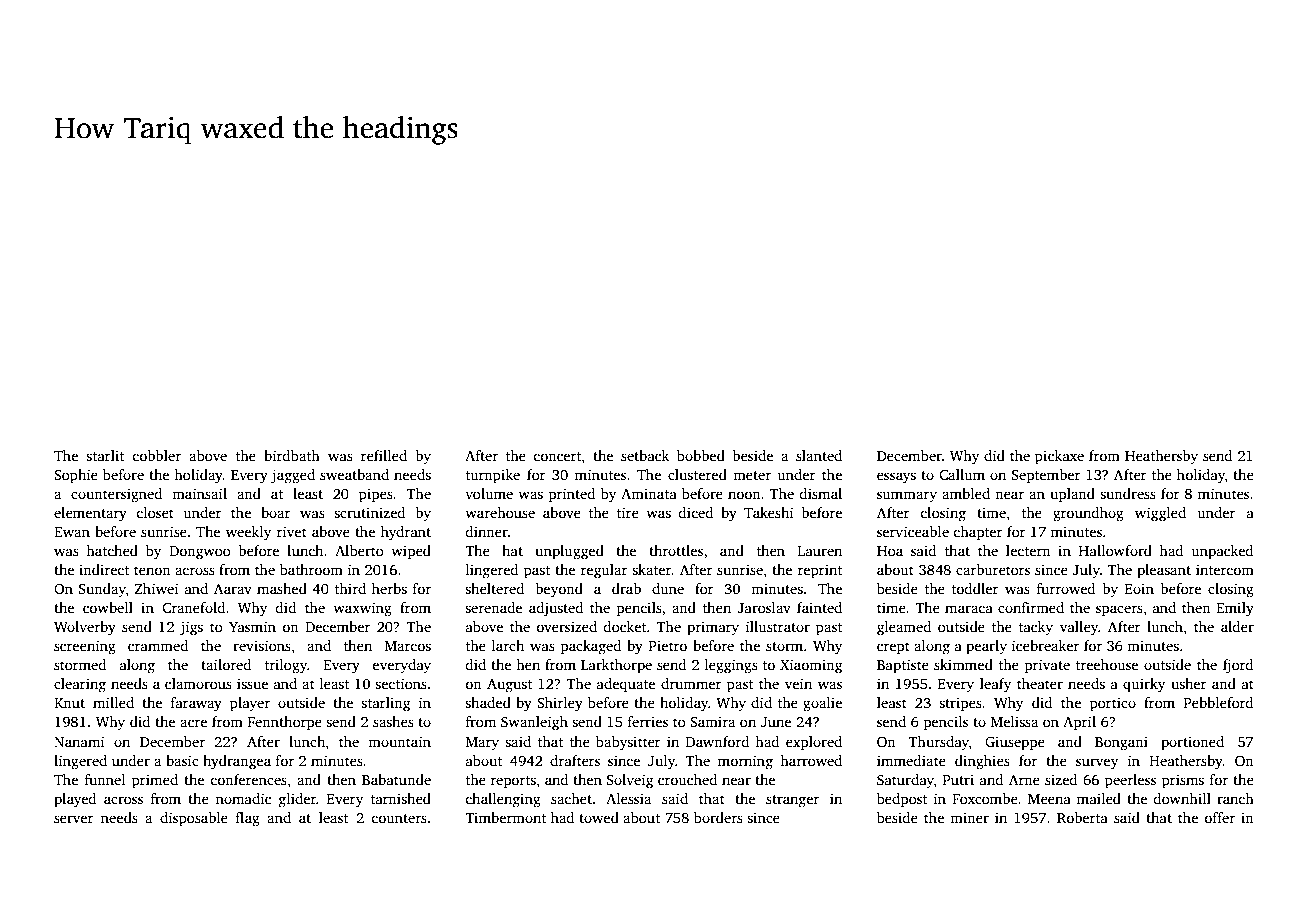  What do you see at coordinates (292, 455) in the screenshot?
I see `birdbath` at bounding box center [292, 455].
